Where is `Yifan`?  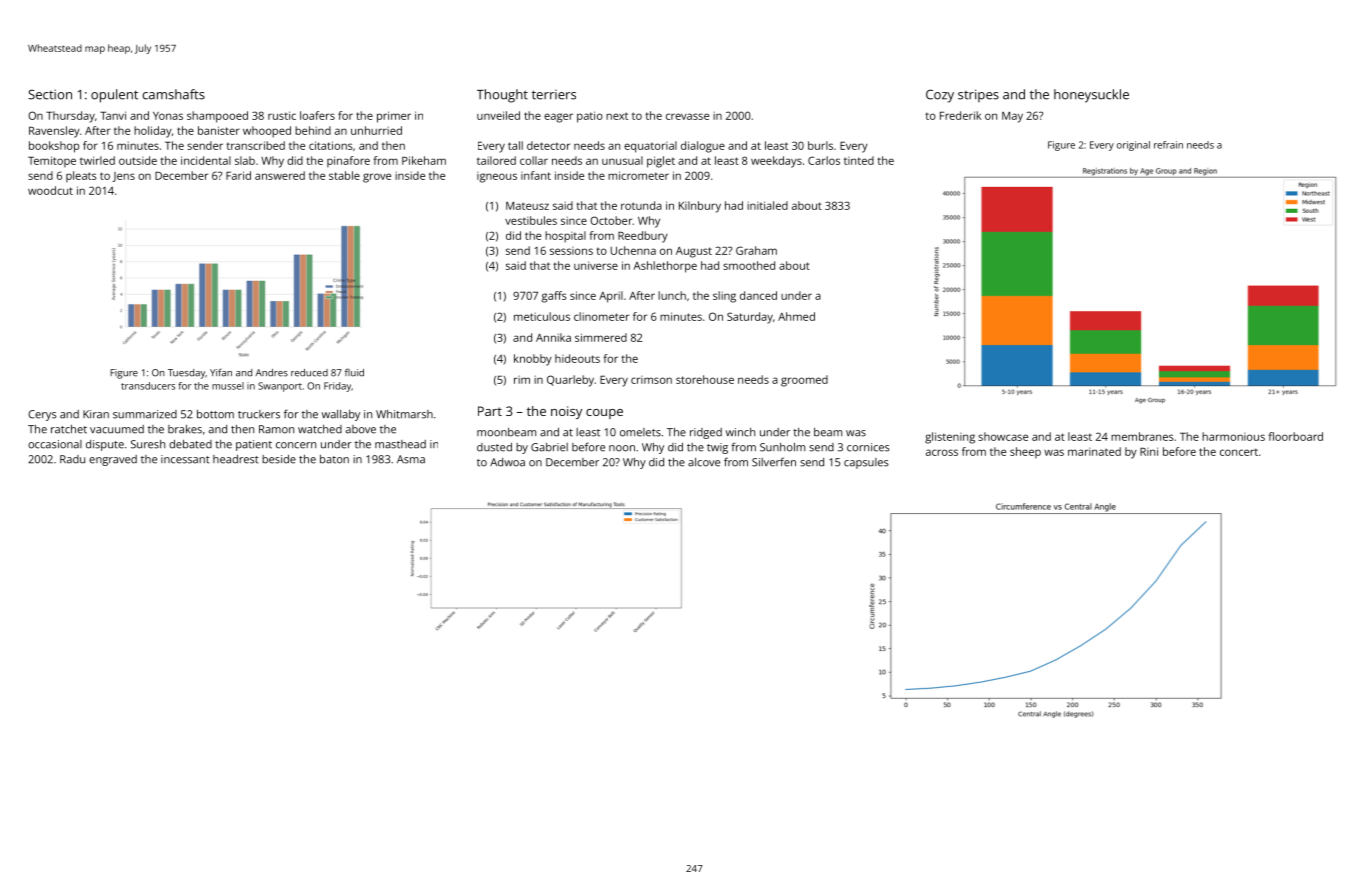 Yifan is located at coordinates (221, 373).
